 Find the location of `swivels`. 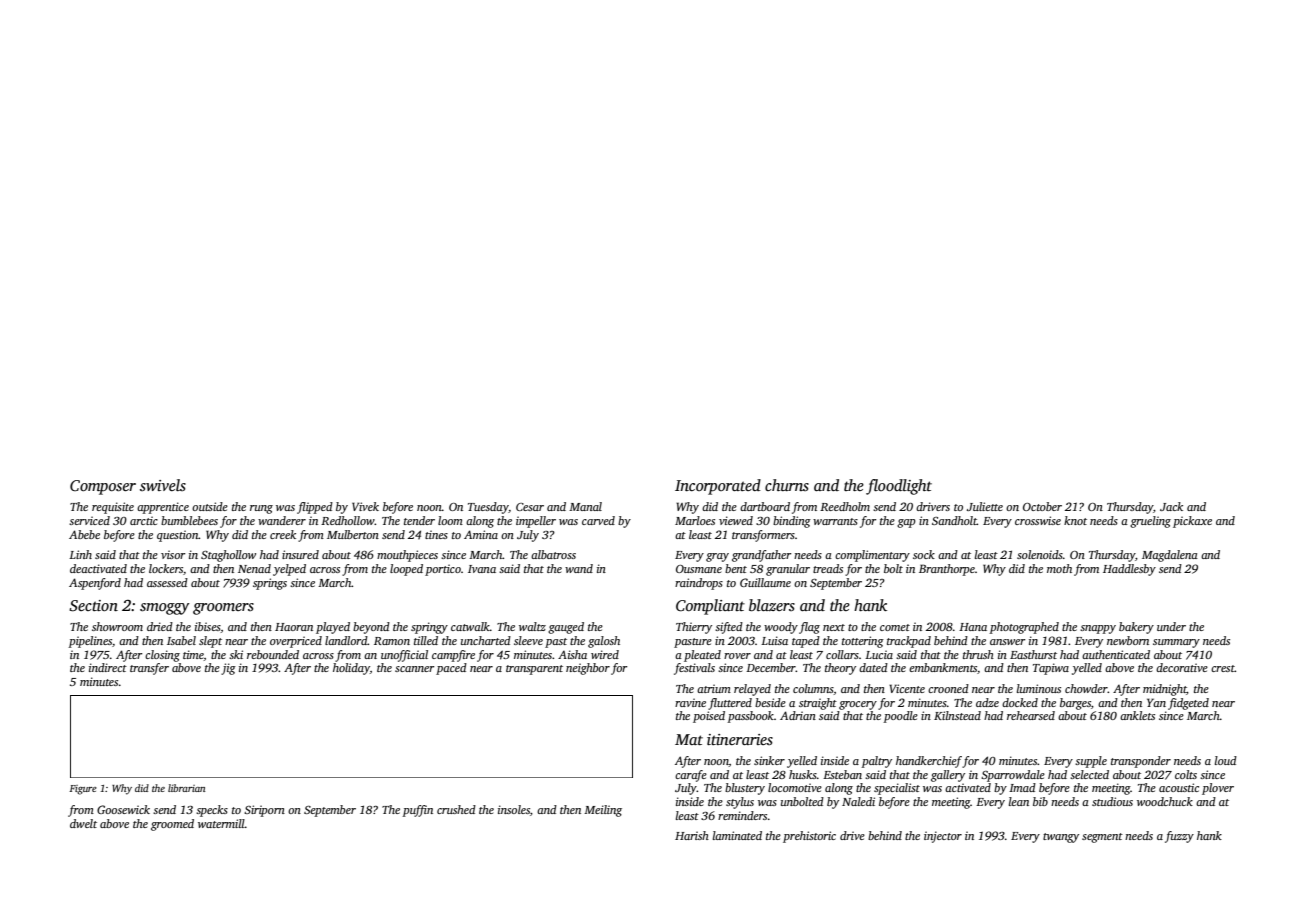

swivels is located at coordinates (163, 485).
